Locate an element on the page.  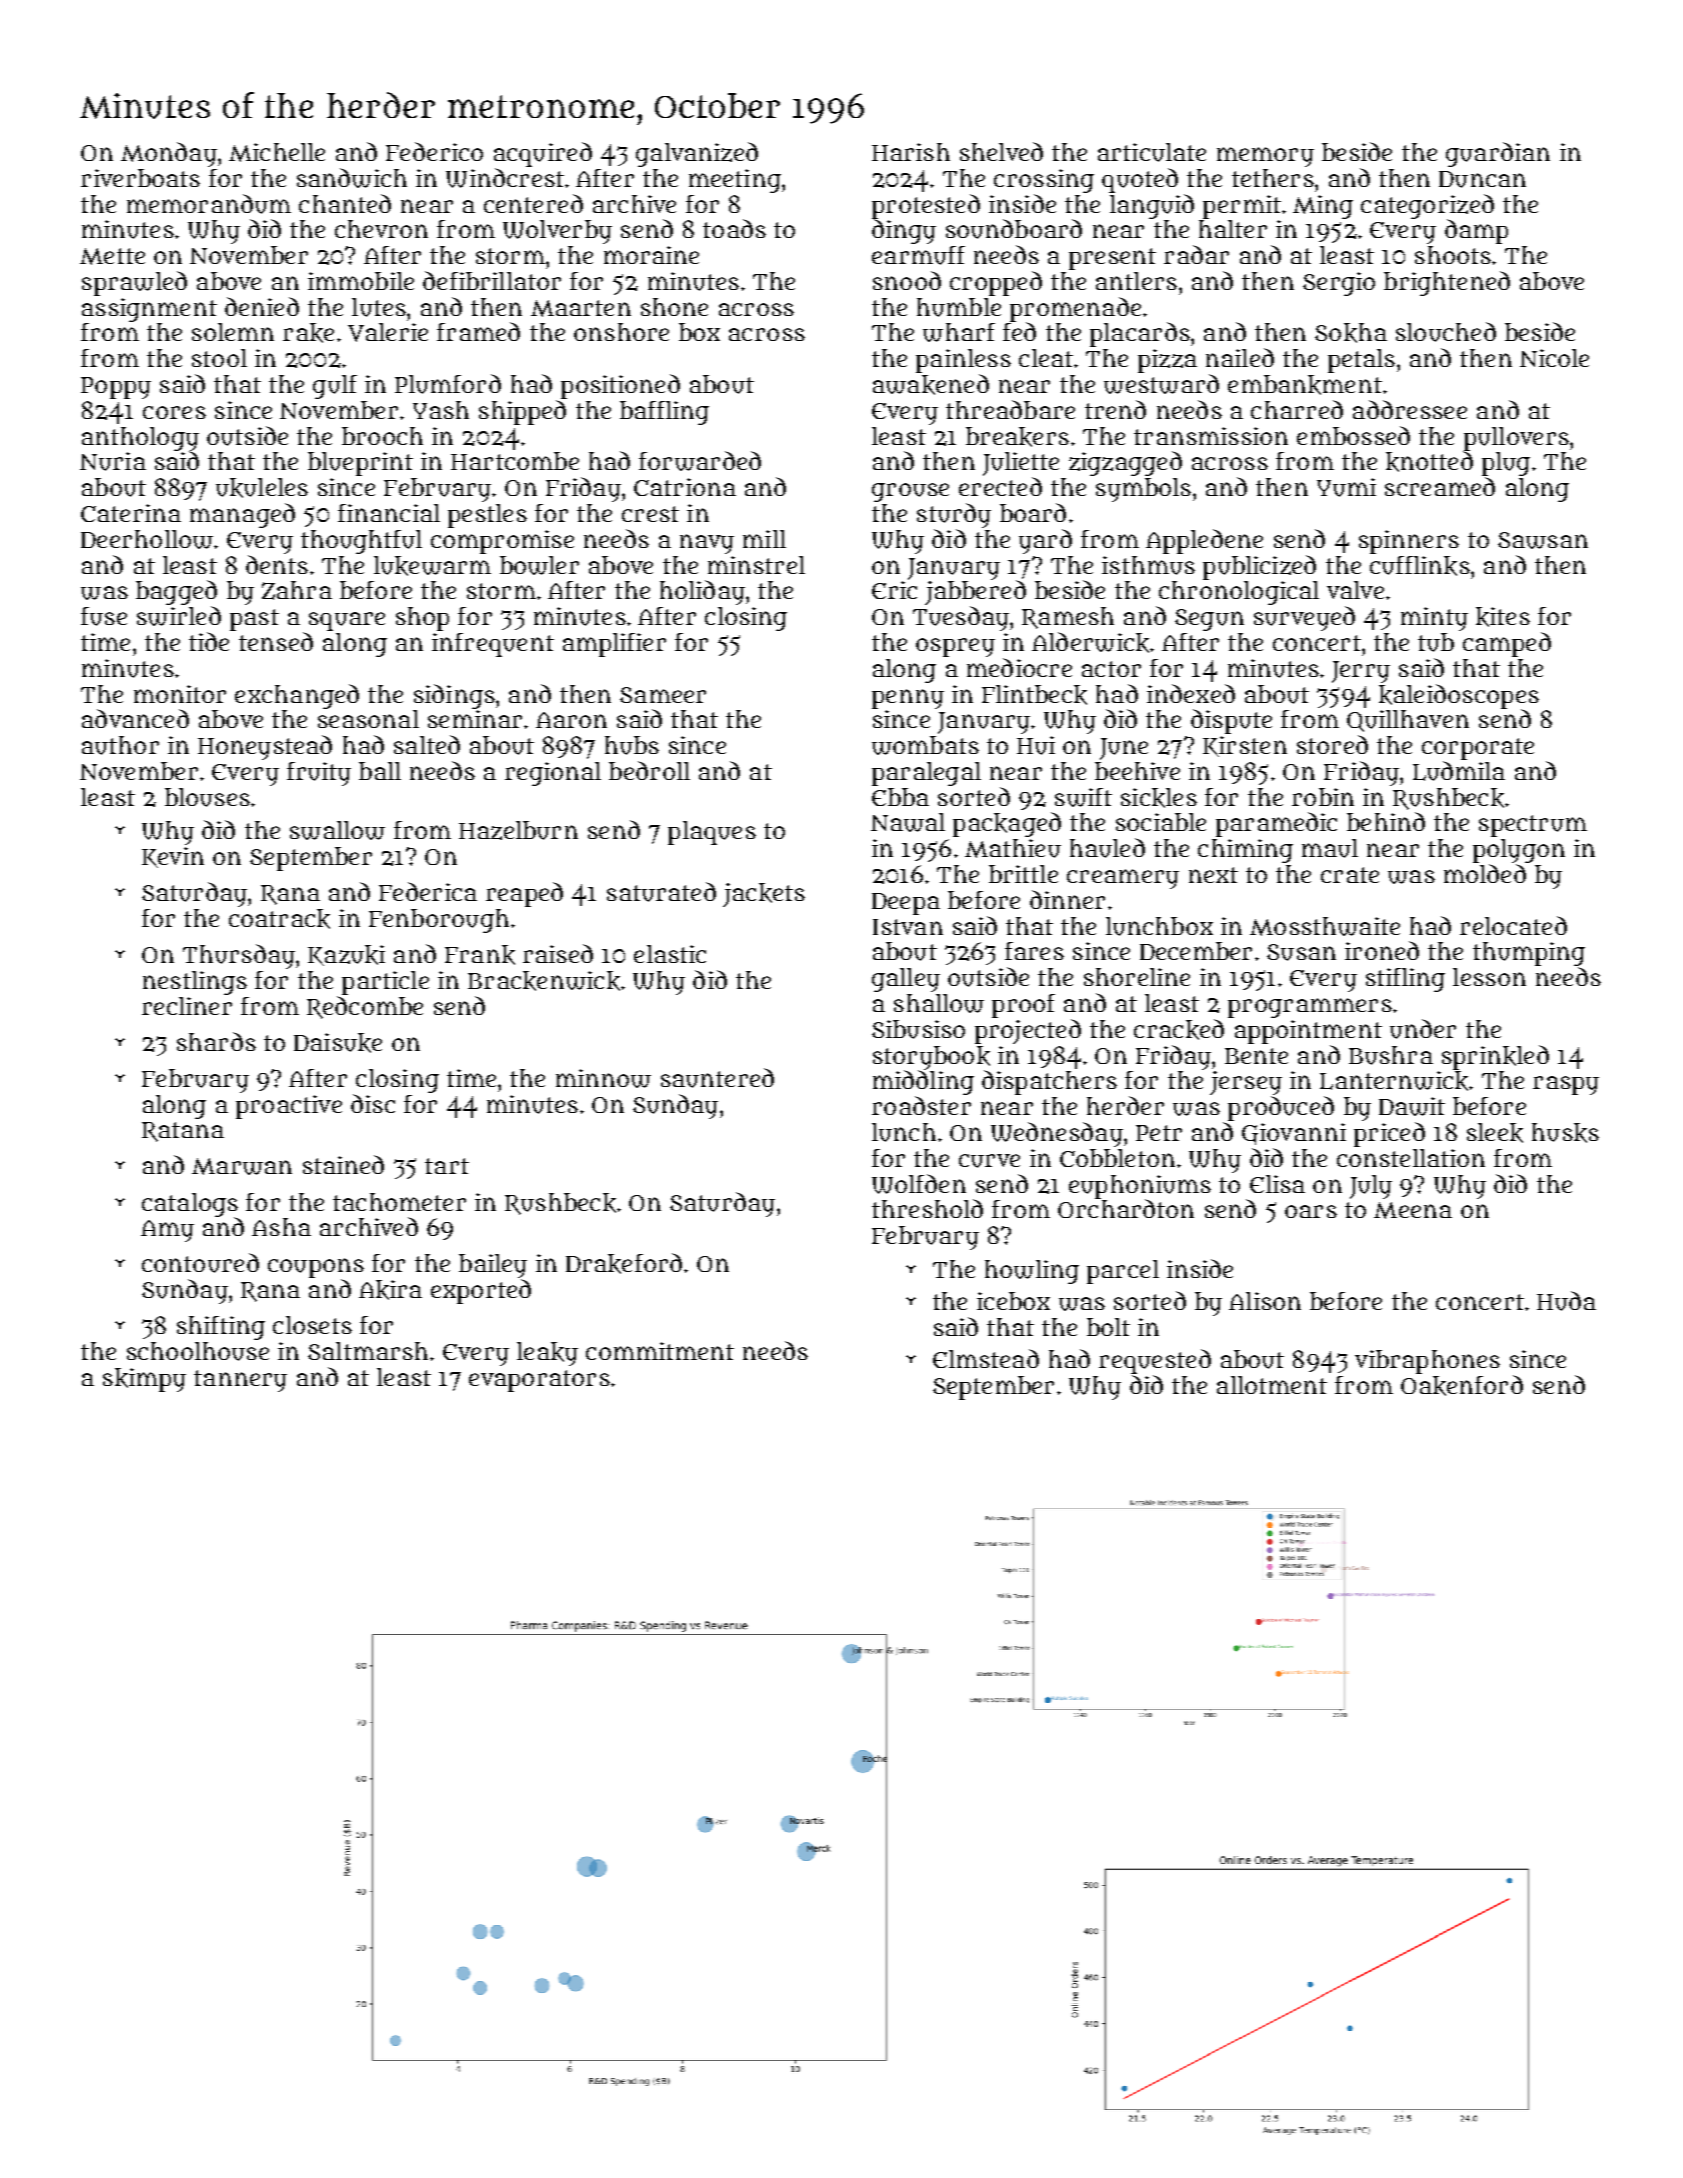
osprey is located at coordinates (955, 647).
